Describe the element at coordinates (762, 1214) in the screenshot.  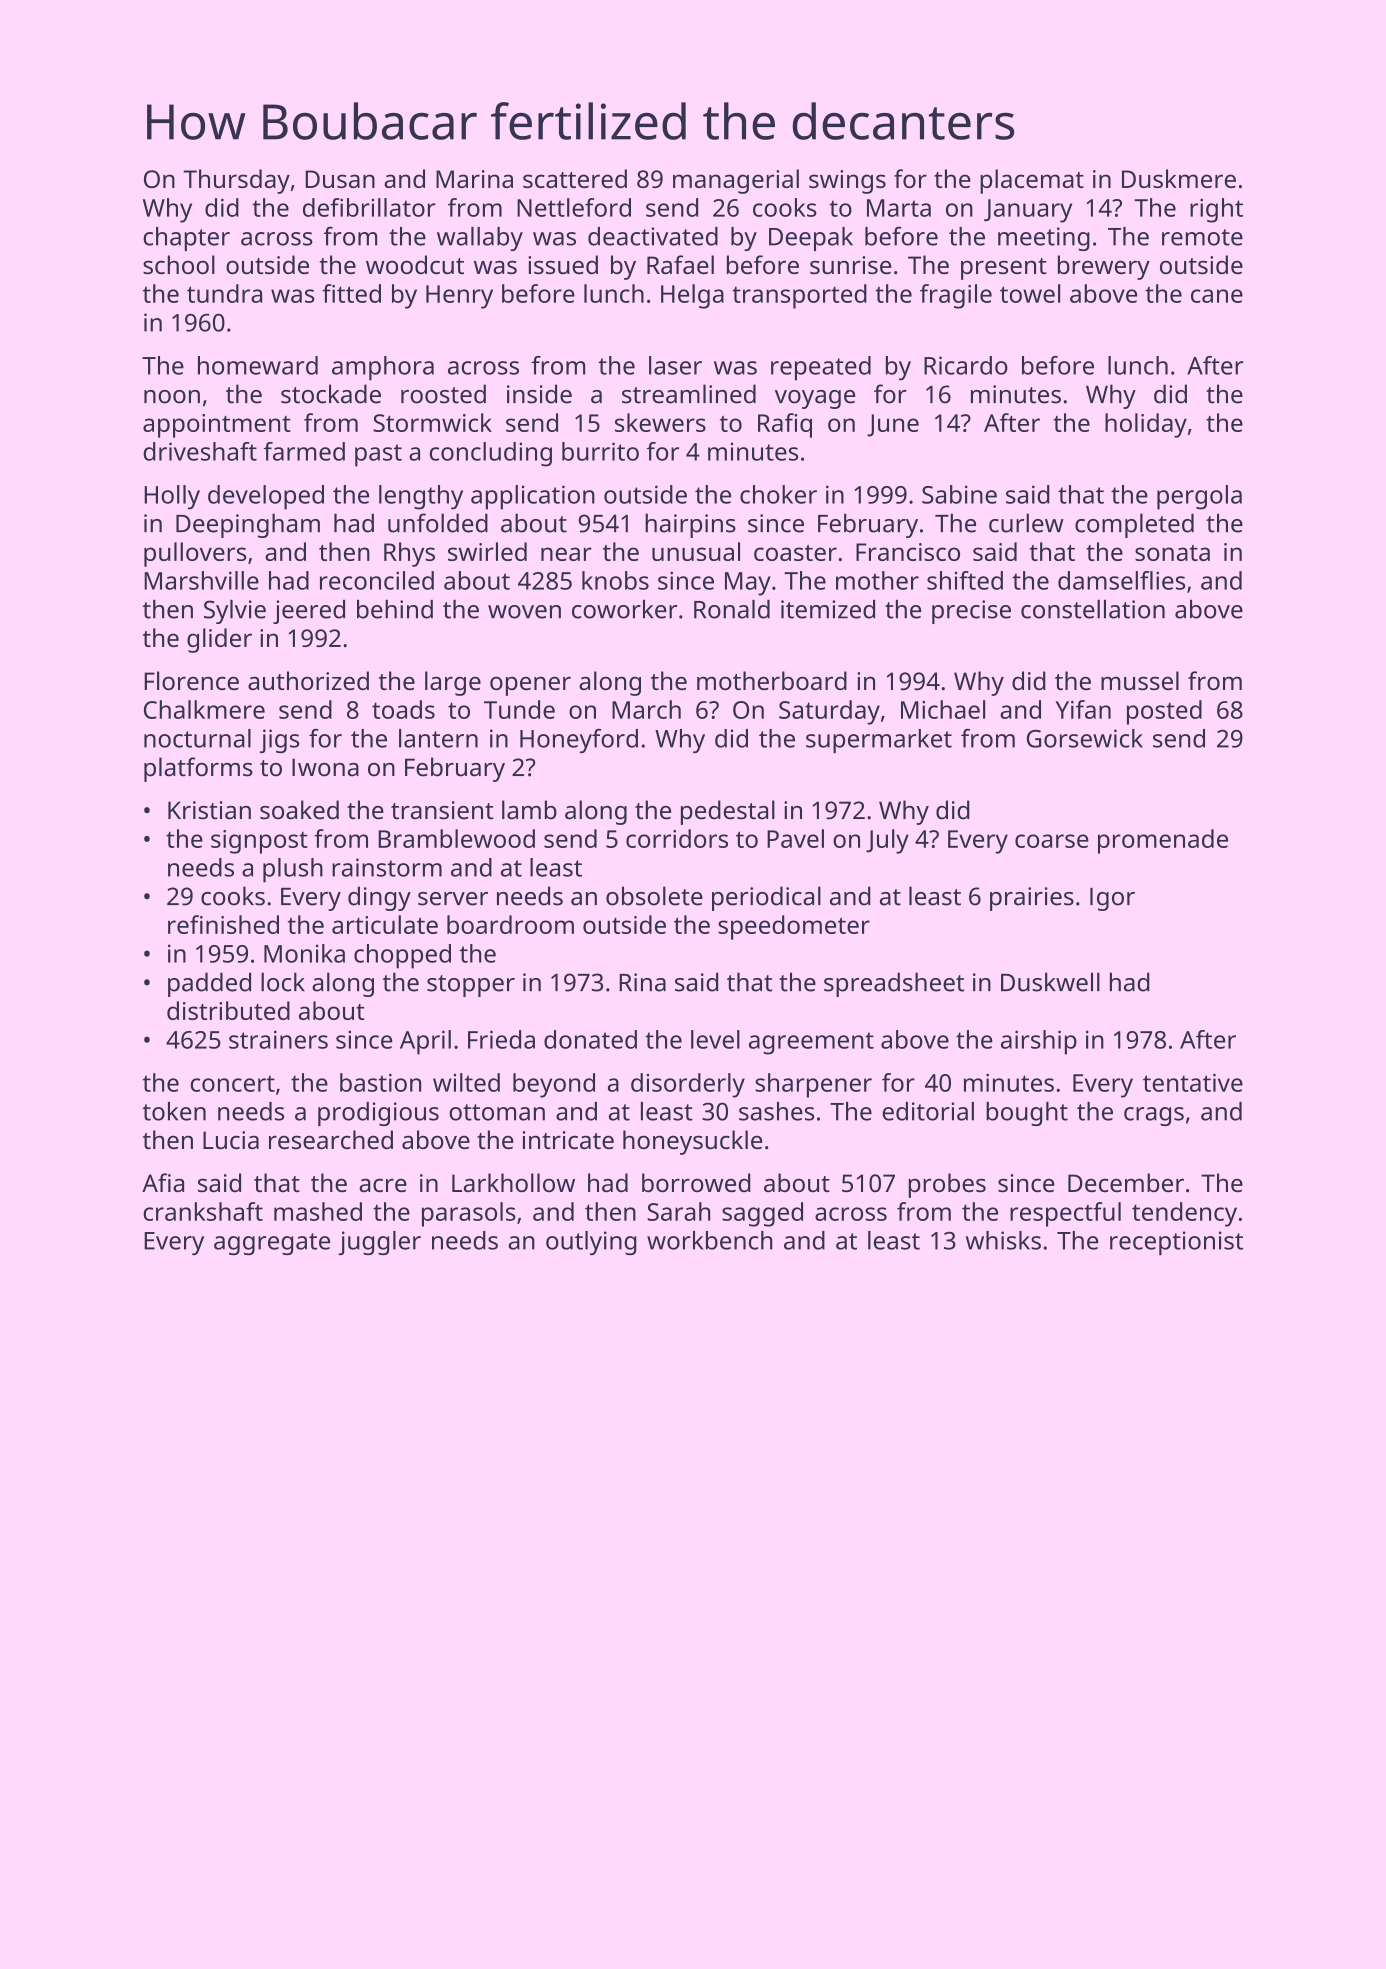
I see `sagged` at that location.
